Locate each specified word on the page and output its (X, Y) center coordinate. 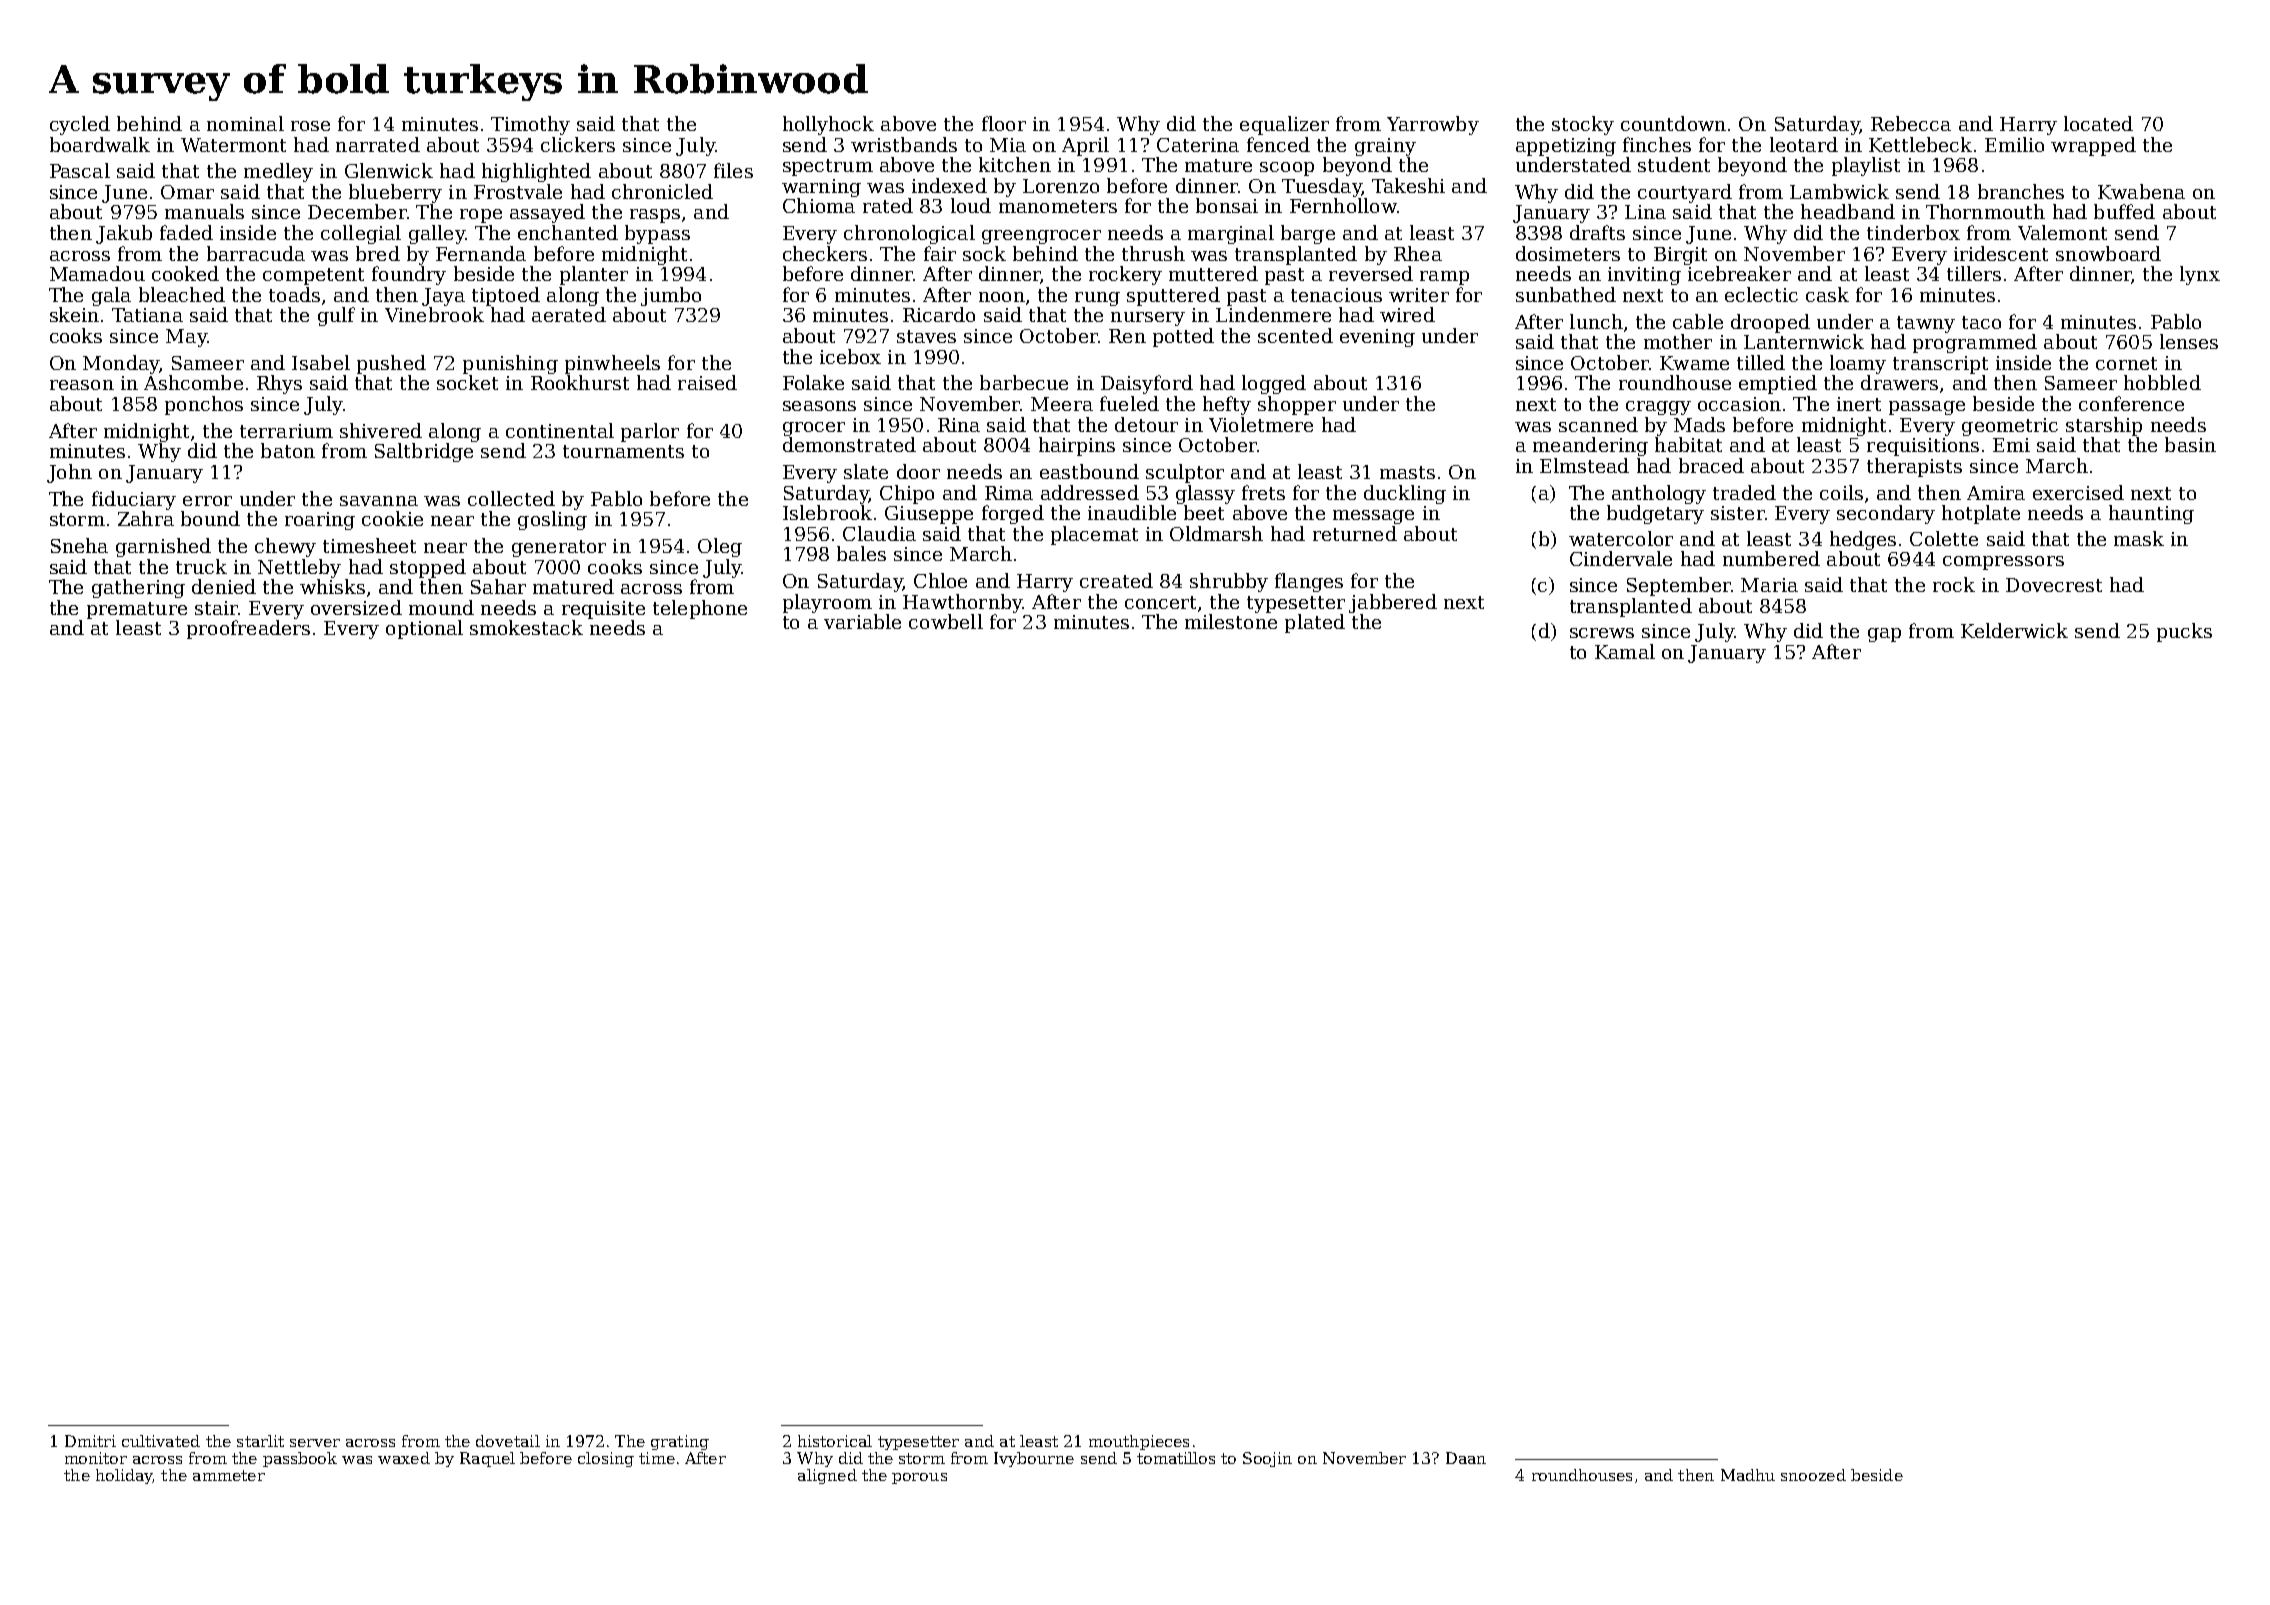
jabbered (1393, 603)
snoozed (1813, 1475)
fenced (1278, 144)
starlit (260, 1441)
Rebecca (1911, 123)
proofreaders (248, 629)
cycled (80, 125)
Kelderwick (2014, 630)
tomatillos (1176, 1458)
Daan (1466, 1458)
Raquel (487, 1459)
